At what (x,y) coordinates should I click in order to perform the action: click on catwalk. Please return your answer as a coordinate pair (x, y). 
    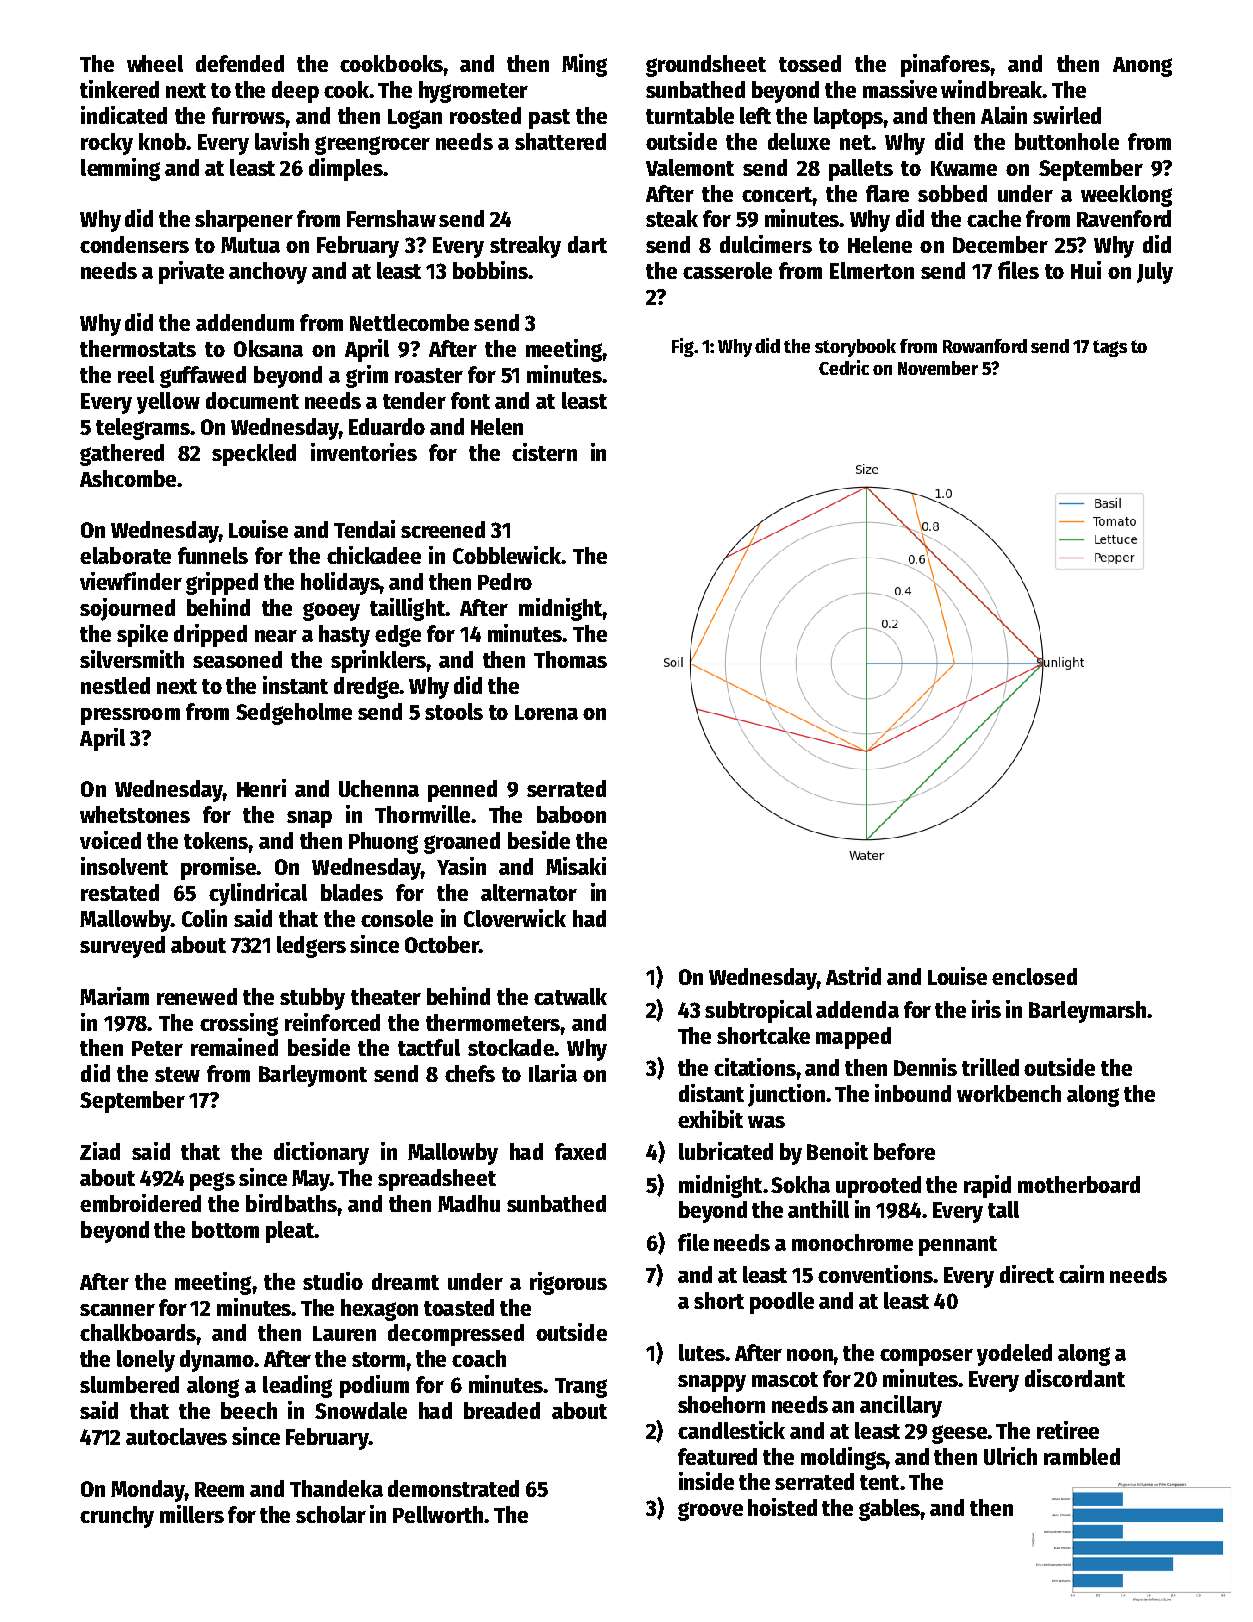
    Looking at the image, I should click on (570, 996).
